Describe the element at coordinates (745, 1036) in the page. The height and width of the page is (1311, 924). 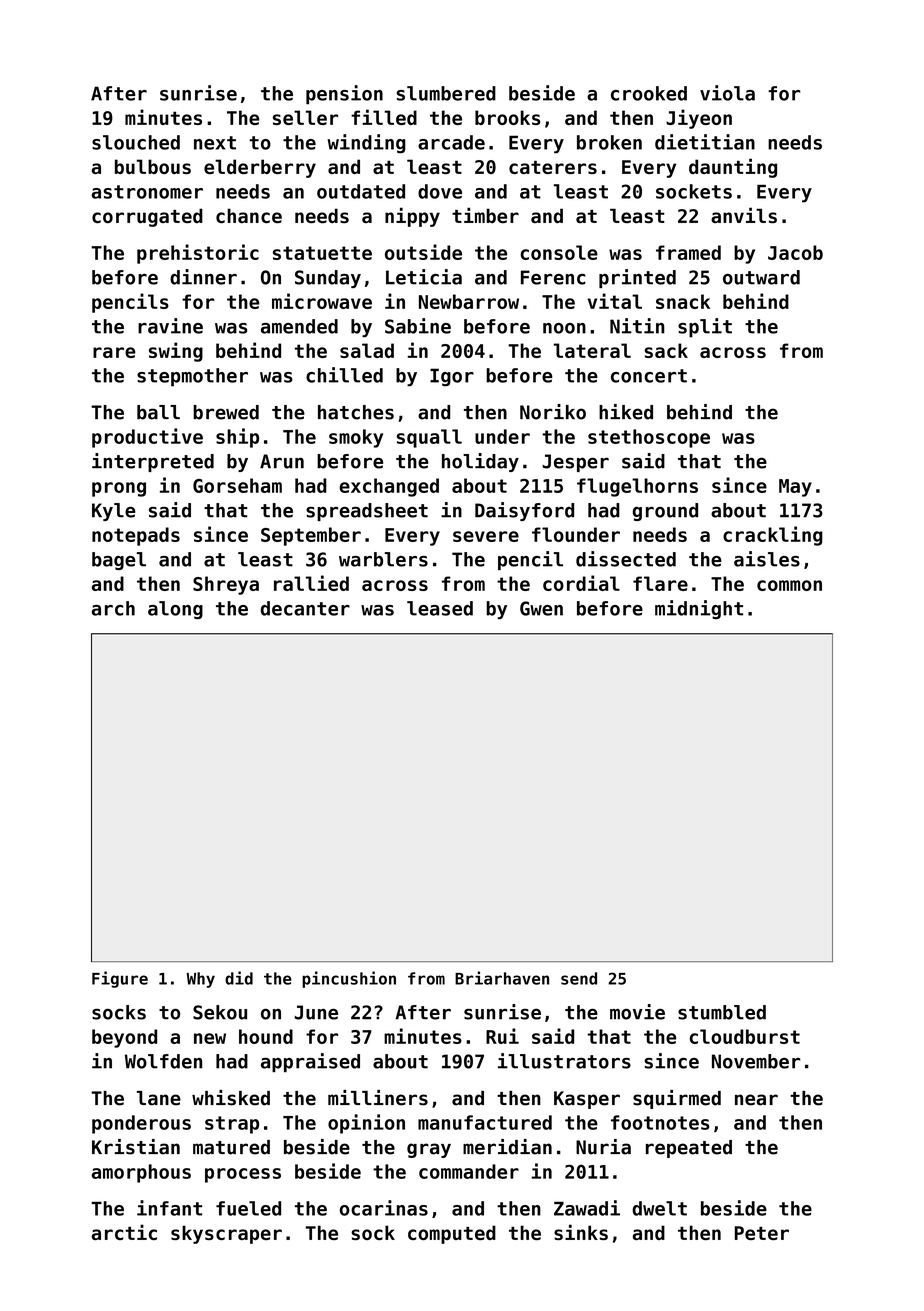
I see `cloudburst` at that location.
